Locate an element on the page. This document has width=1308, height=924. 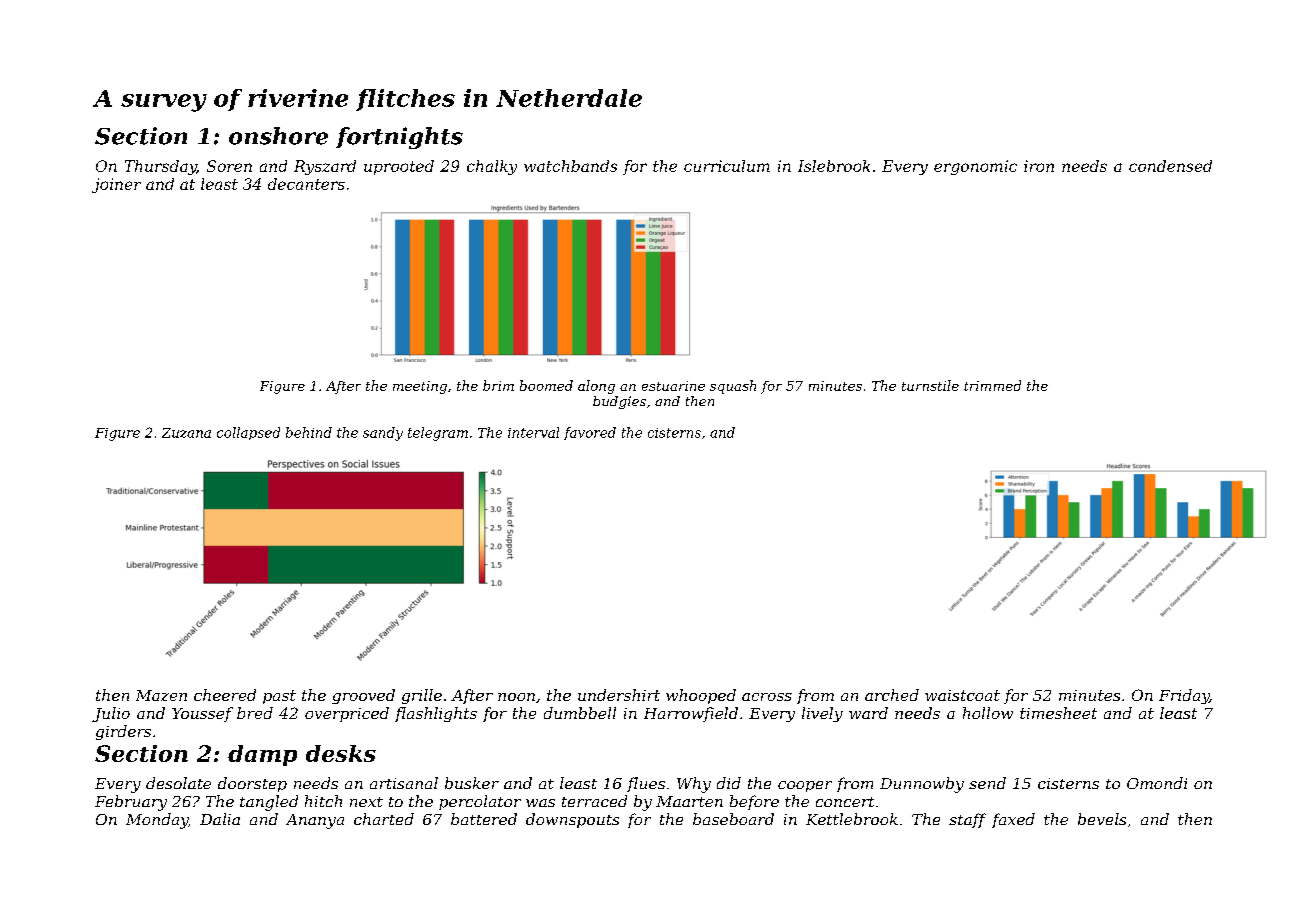
Zuzana is located at coordinates (186, 433).
